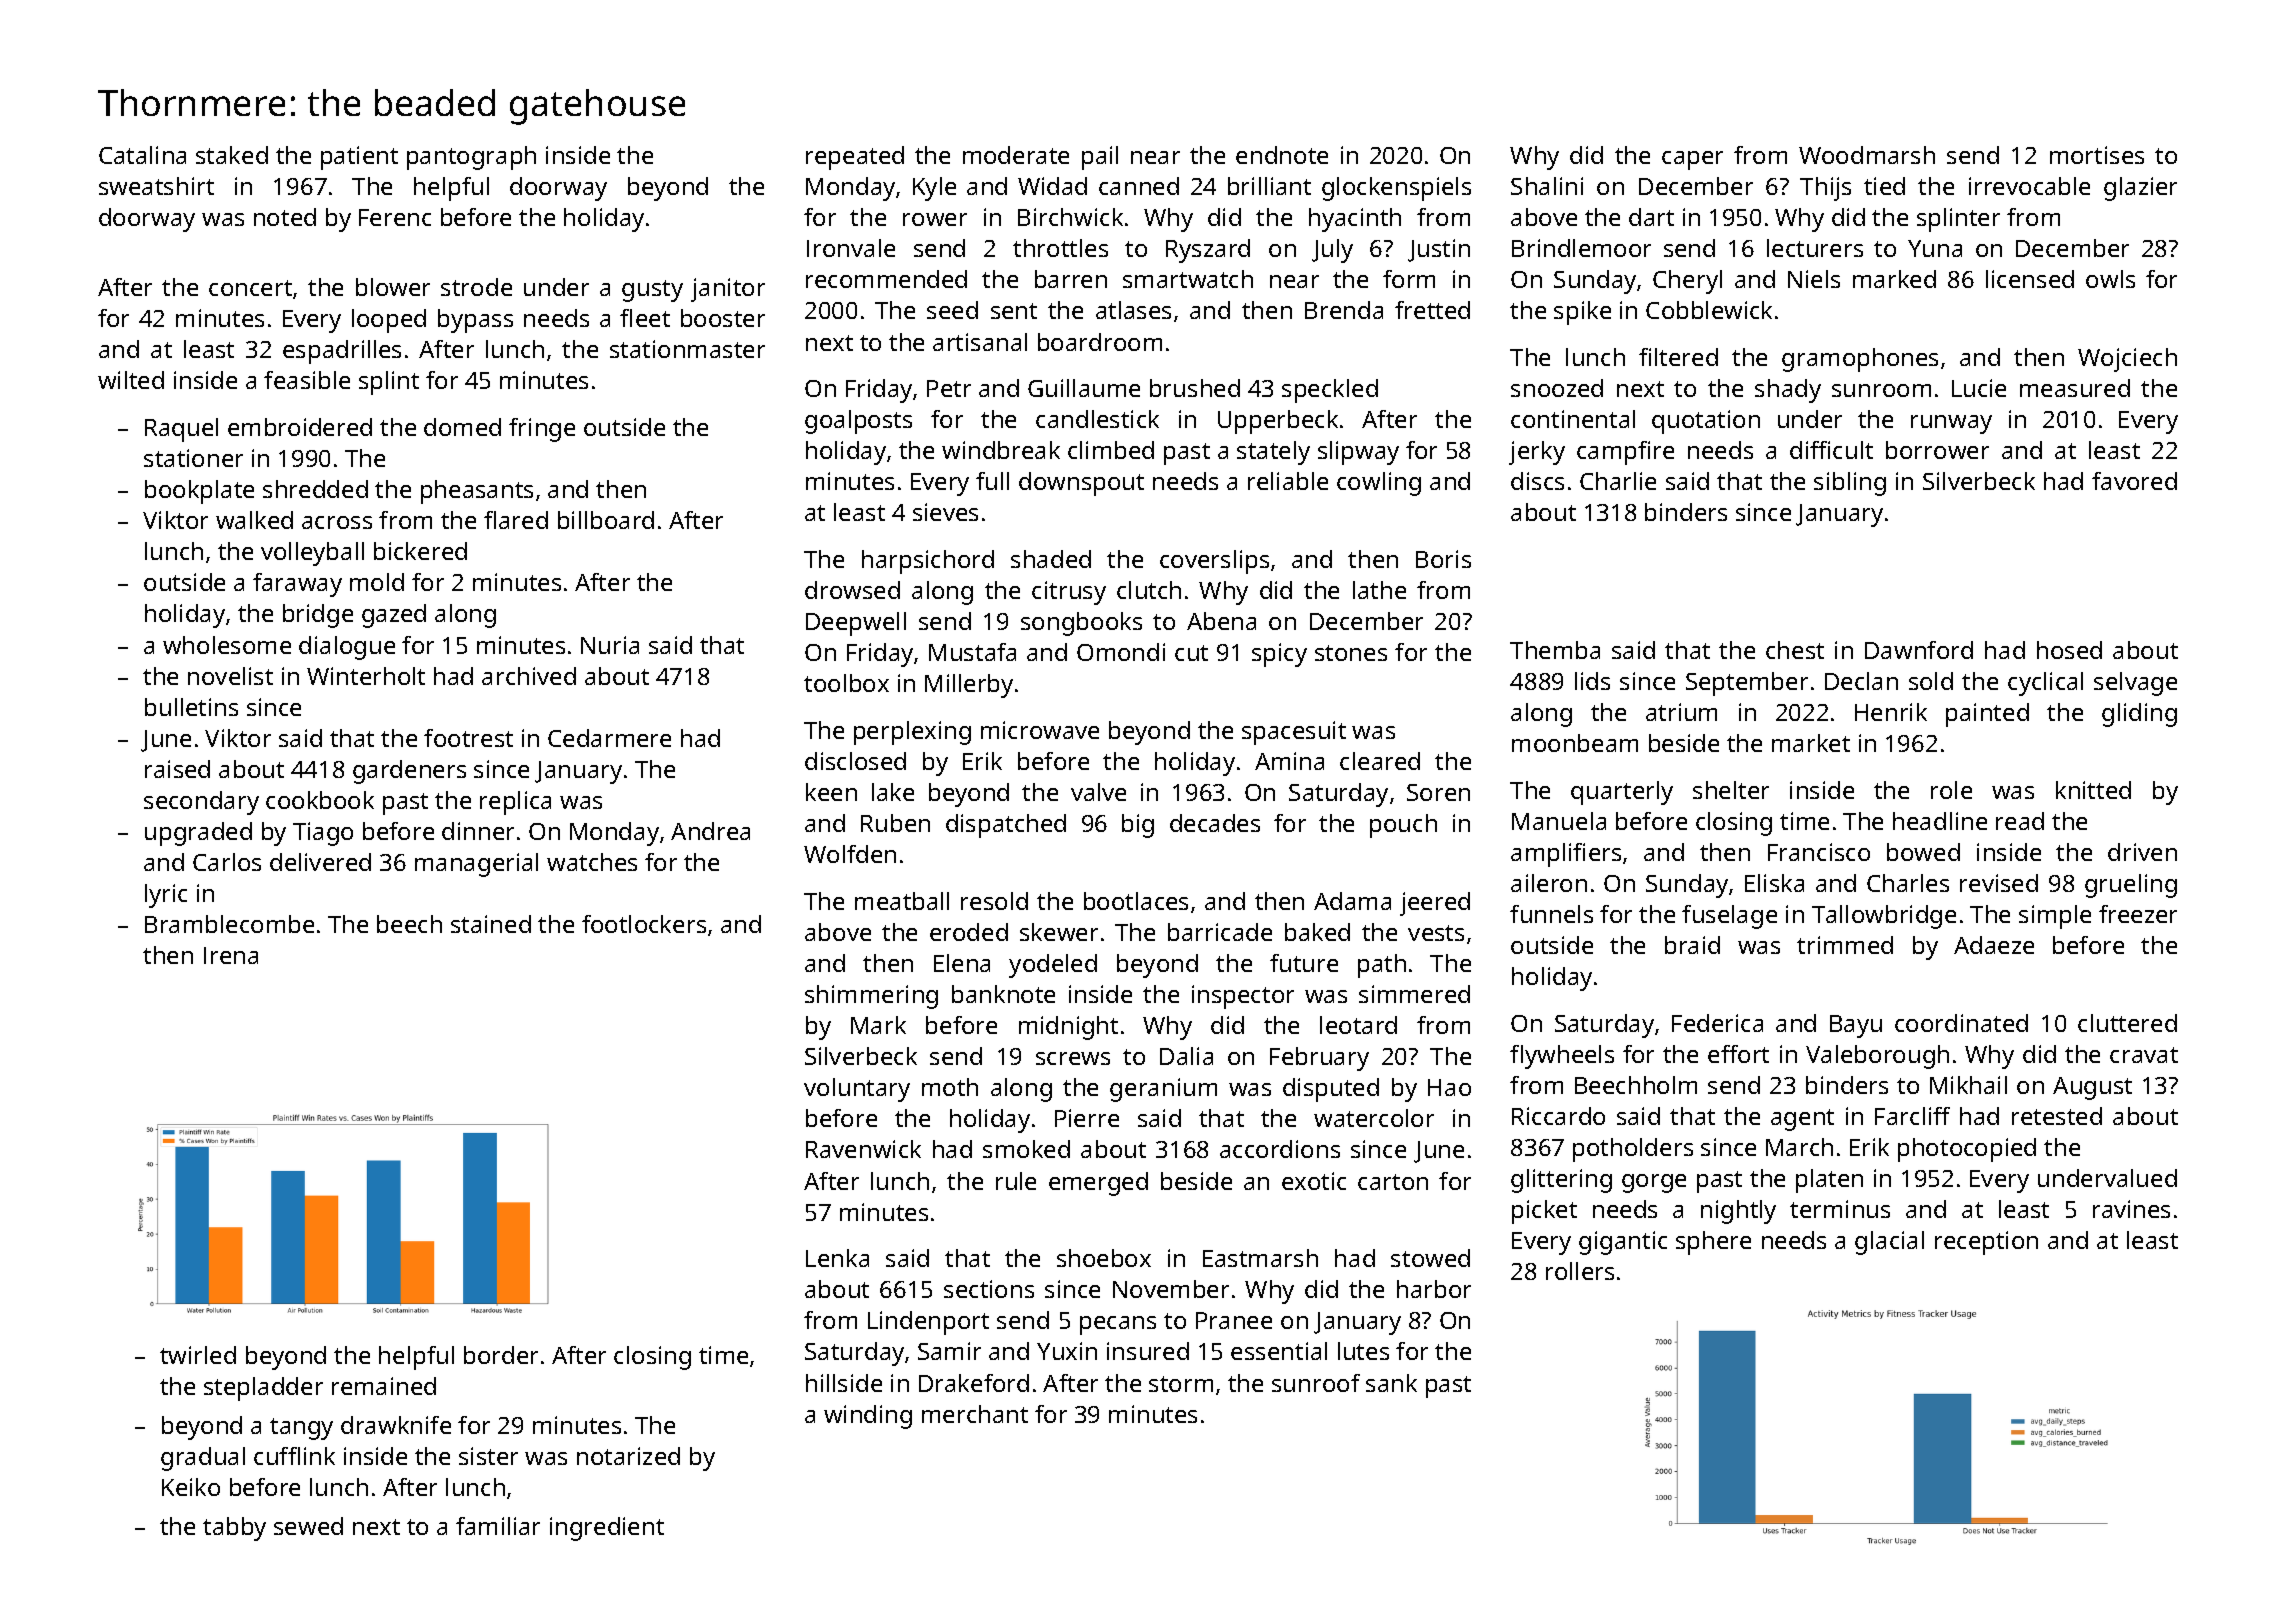  What do you see at coordinates (476, 287) in the screenshot?
I see `strode` at bounding box center [476, 287].
